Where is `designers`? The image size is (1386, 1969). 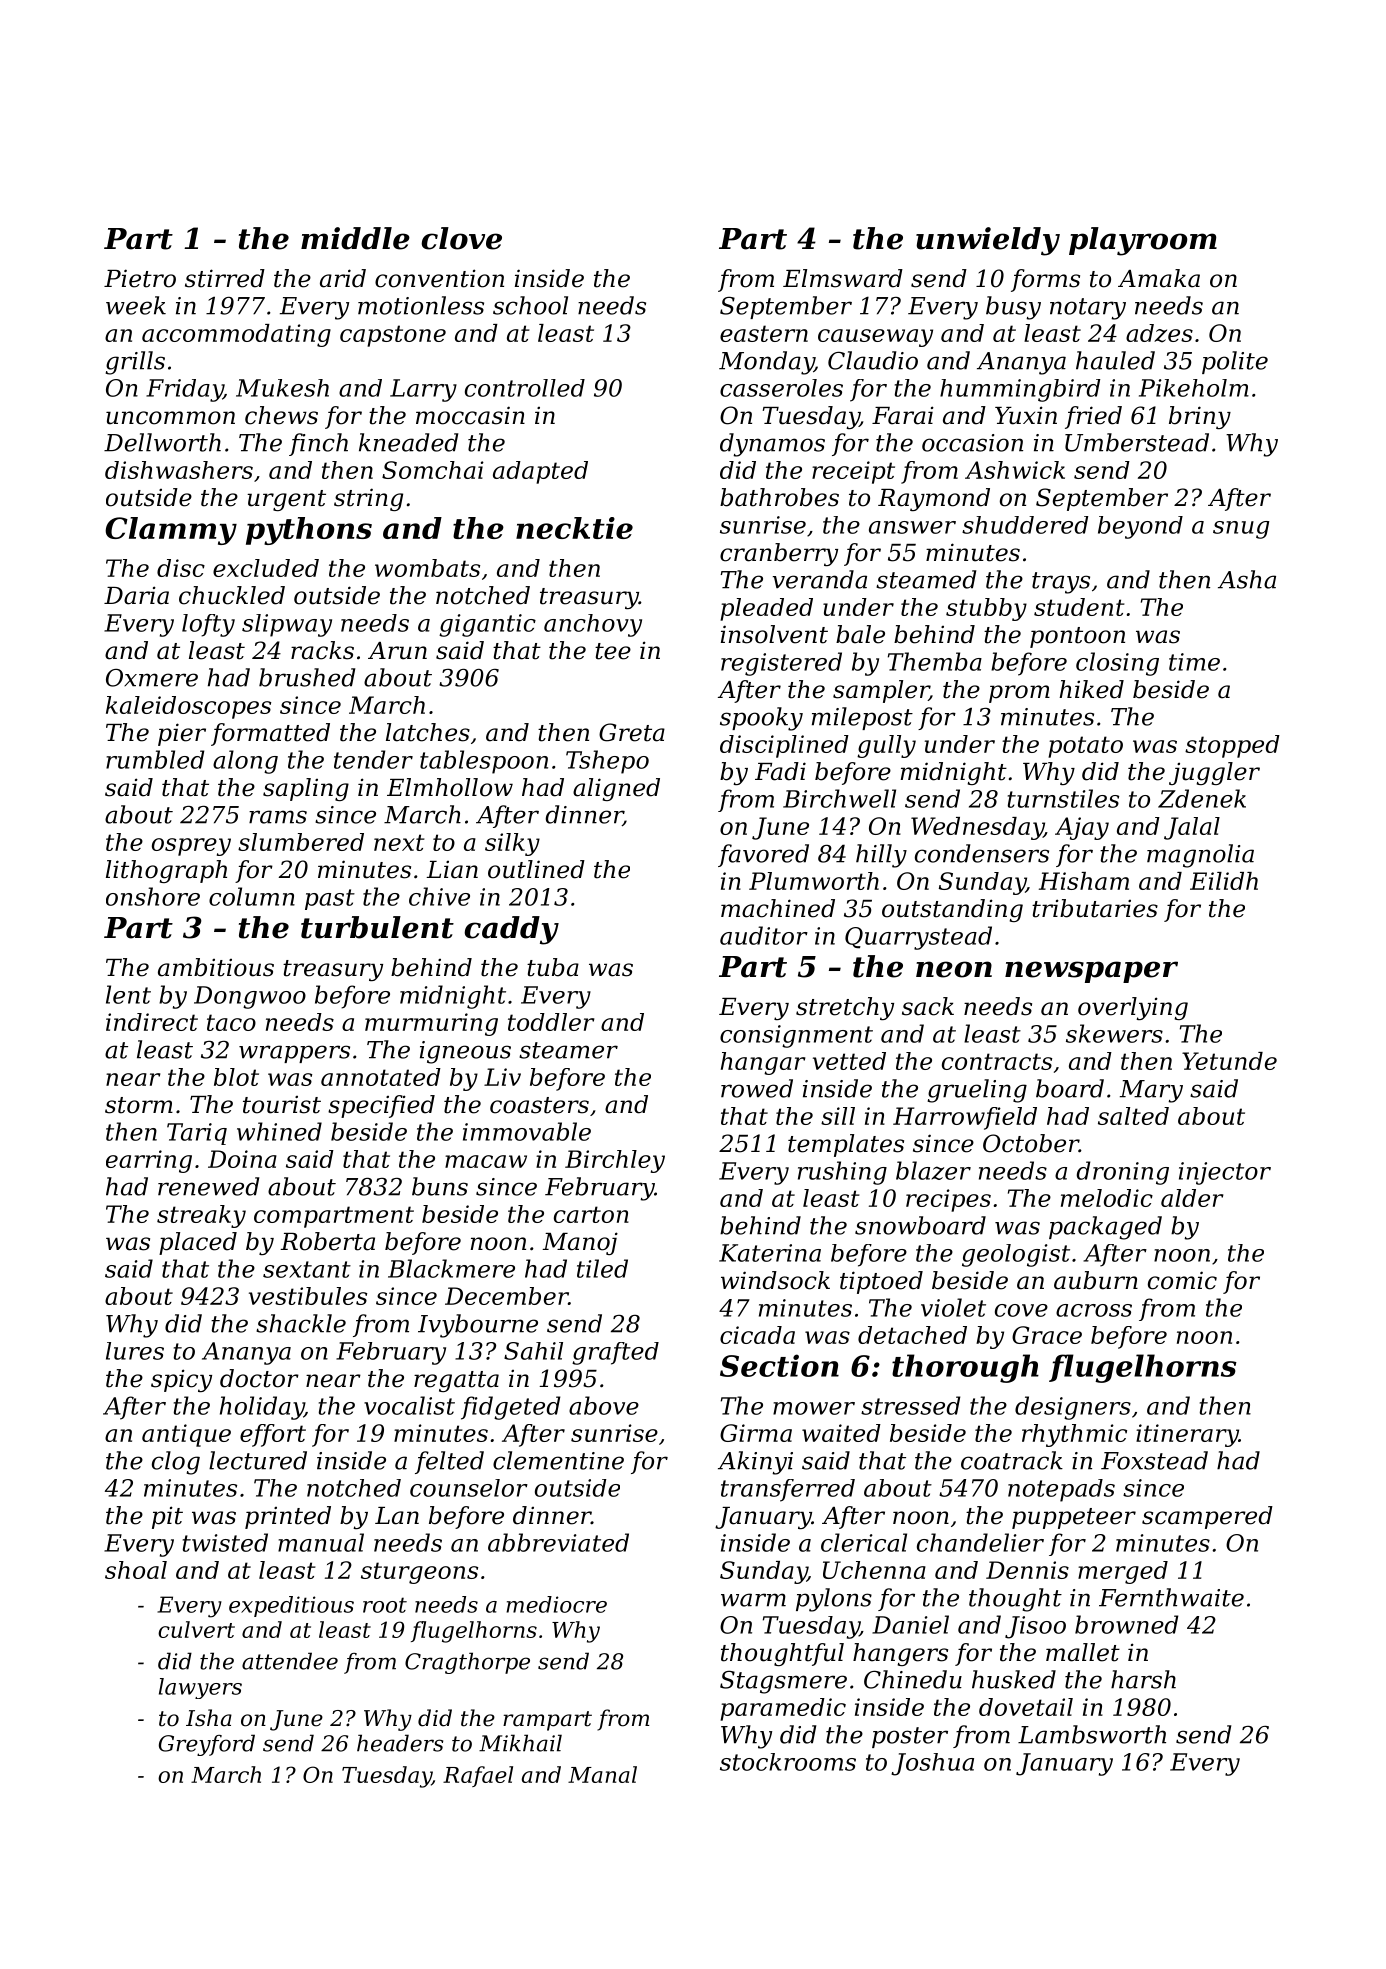
designers is located at coordinates (1073, 1408).
